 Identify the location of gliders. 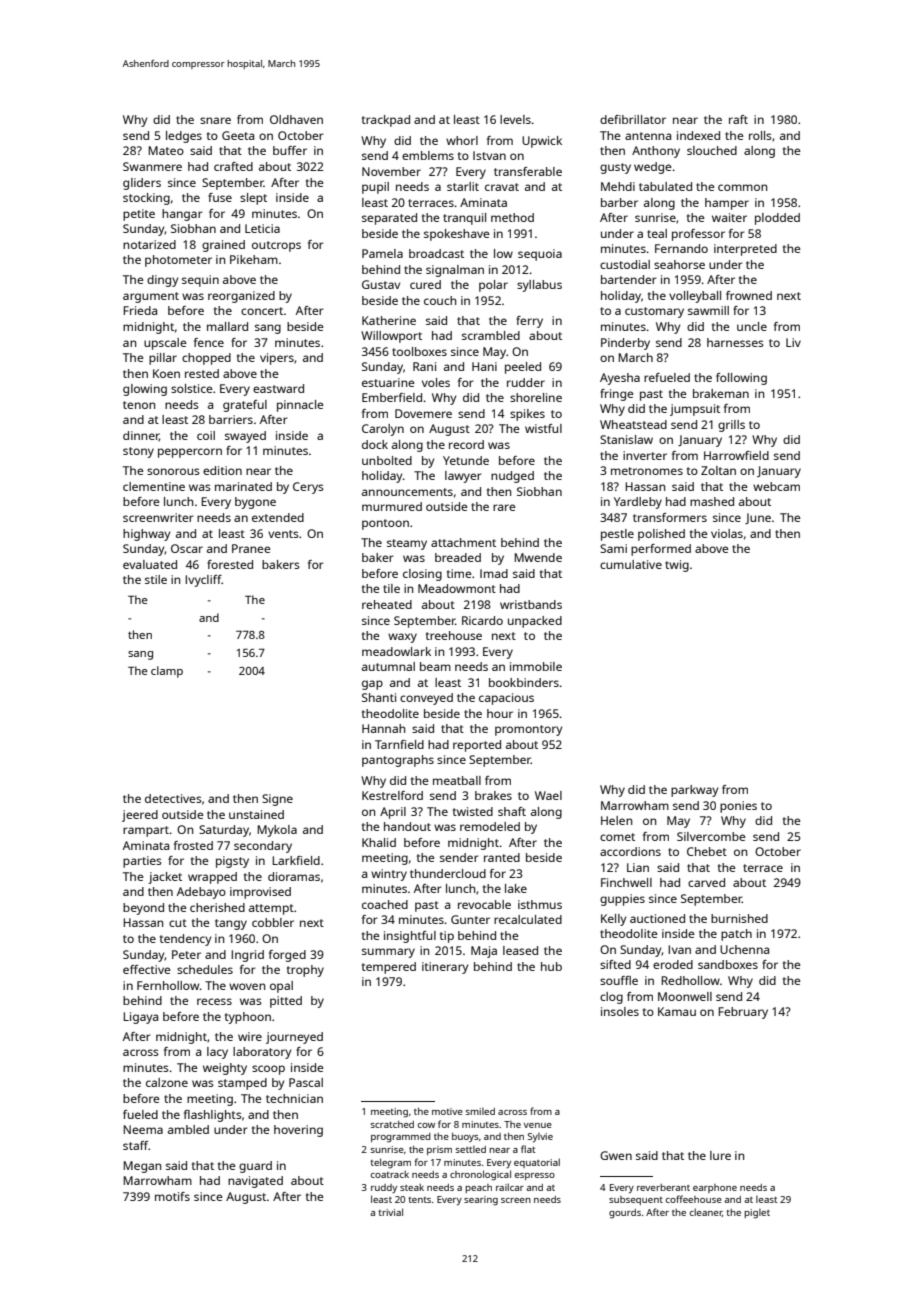
(142, 184).
